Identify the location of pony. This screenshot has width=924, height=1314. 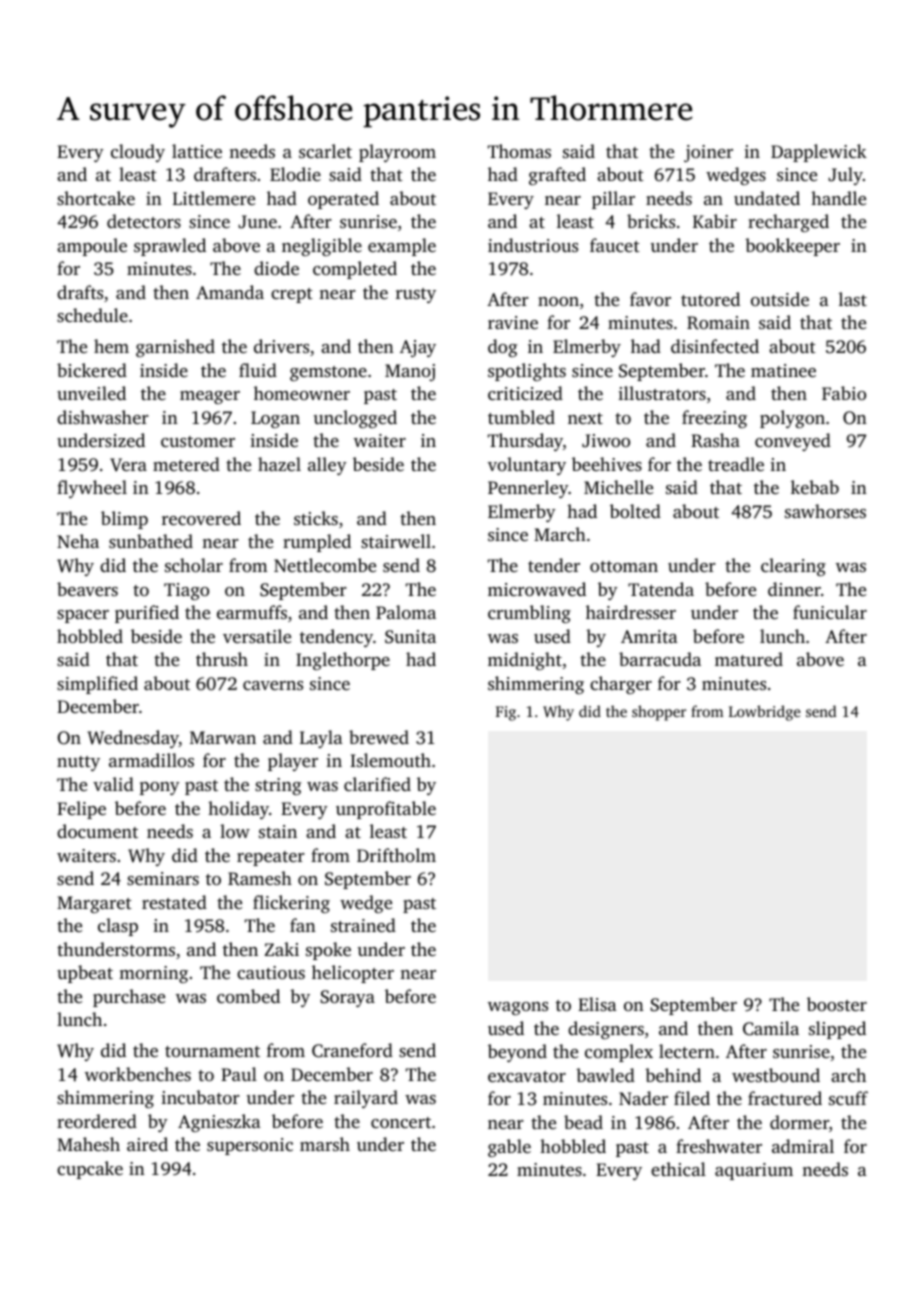
(160, 788).
